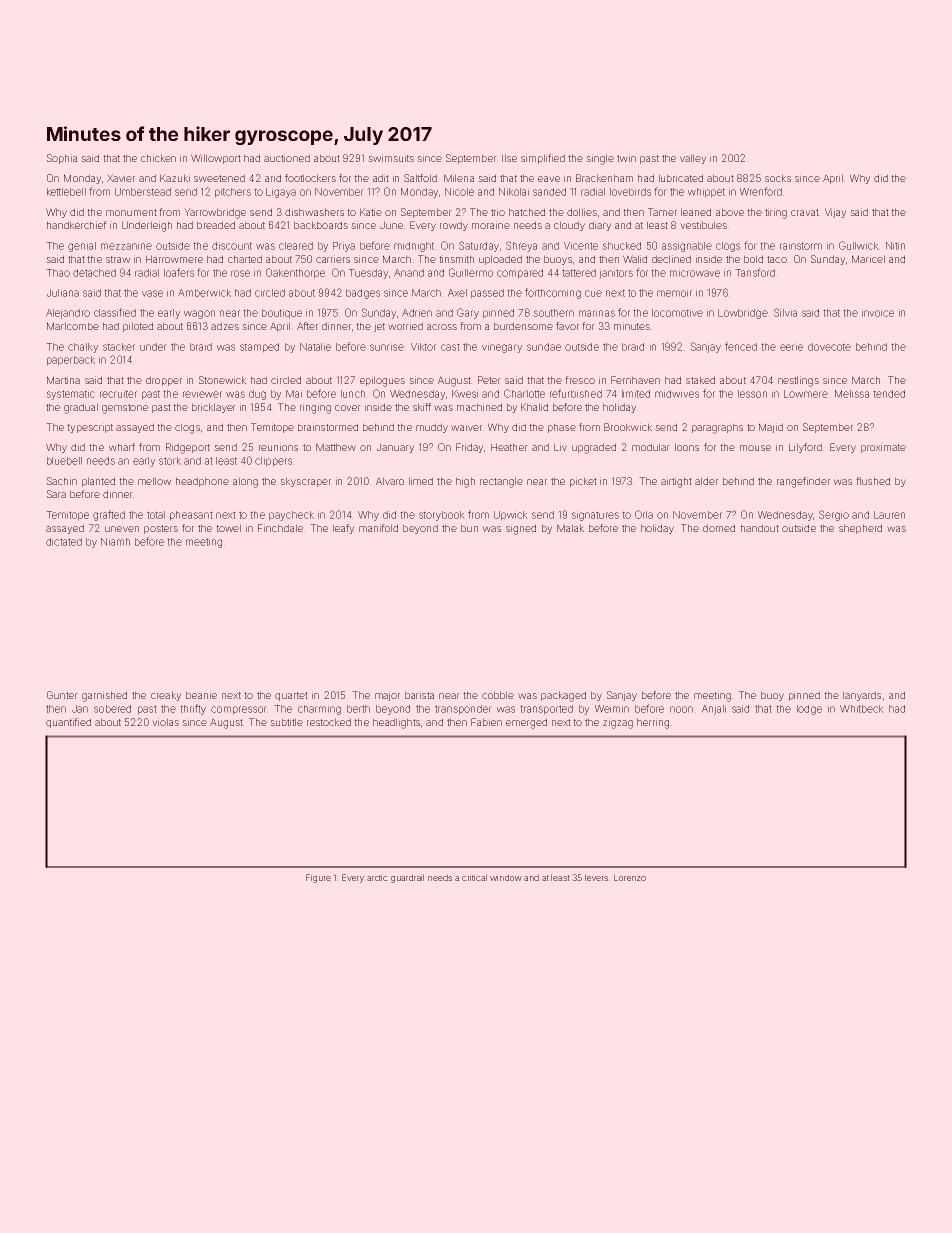  What do you see at coordinates (509, 158) in the document?
I see `Ilse` at bounding box center [509, 158].
